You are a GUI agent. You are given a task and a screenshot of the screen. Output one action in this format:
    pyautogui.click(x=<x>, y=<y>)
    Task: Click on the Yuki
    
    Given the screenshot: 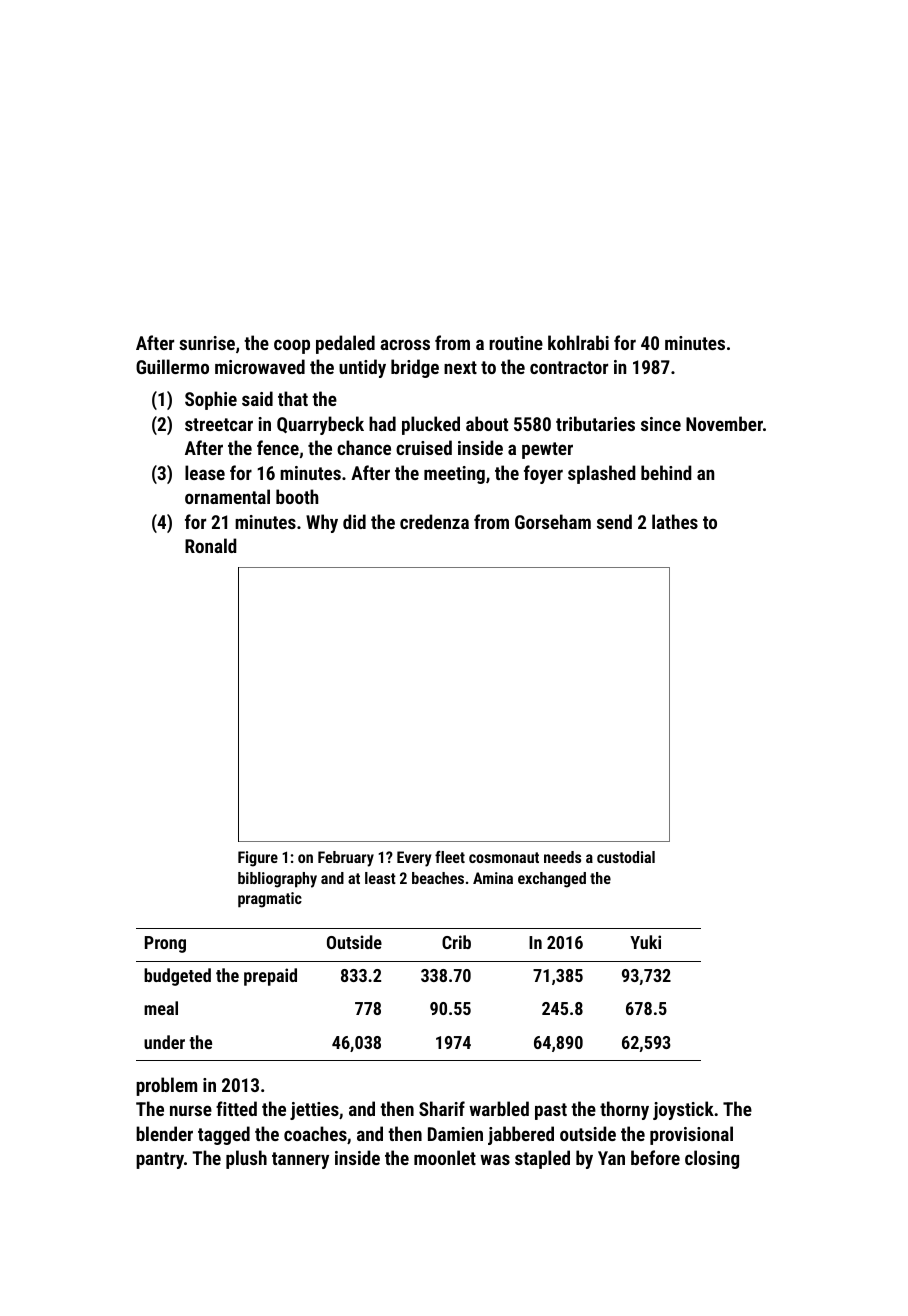 What is the action you would take?
    pyautogui.click(x=645, y=942)
